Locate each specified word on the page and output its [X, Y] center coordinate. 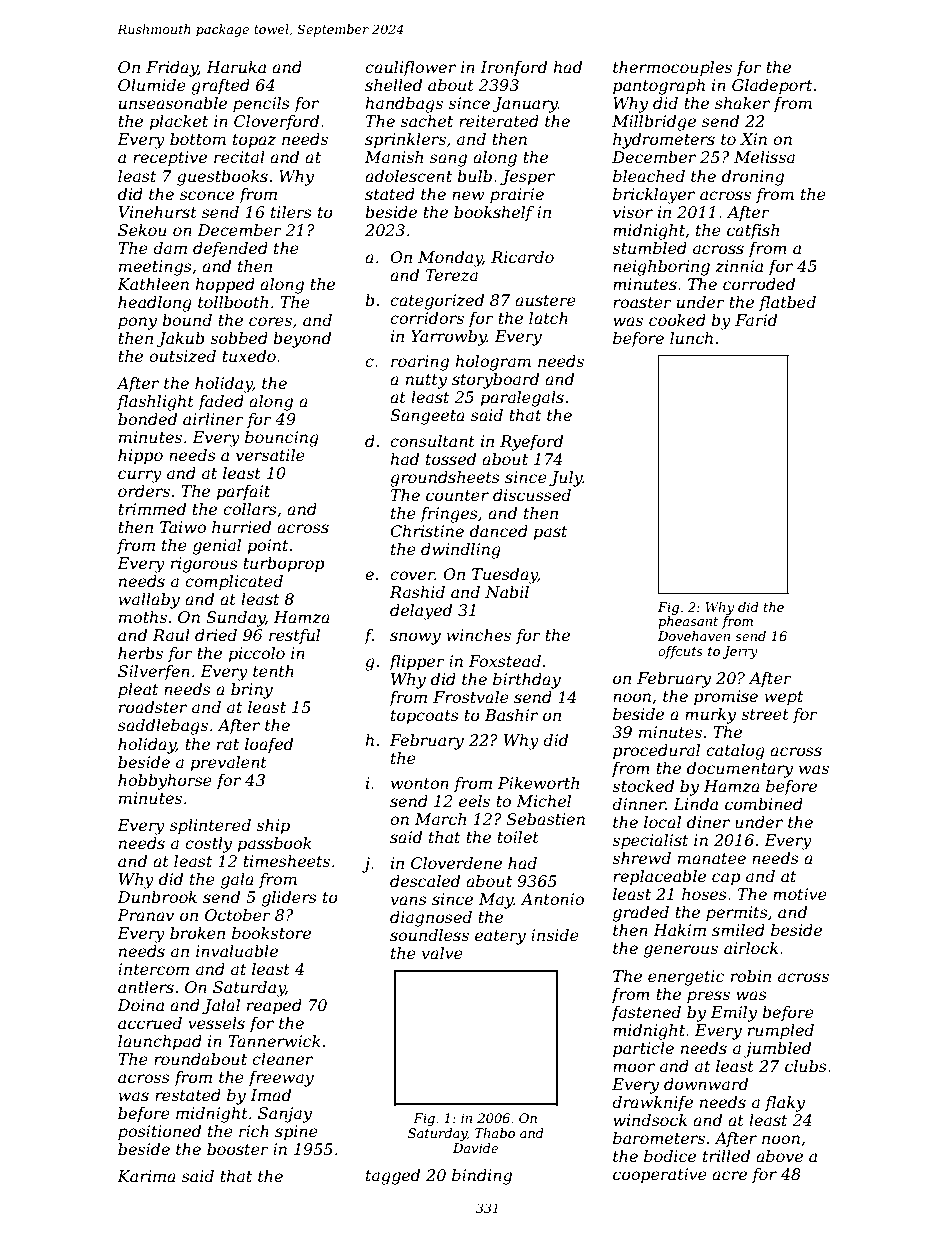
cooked [677, 320]
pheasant [688, 622]
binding [482, 1177]
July [566, 479]
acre [729, 1175]
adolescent [408, 176]
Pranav [145, 915]
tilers [291, 212]
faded [221, 402]
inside [555, 935]
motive [800, 894]
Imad [270, 1095]
